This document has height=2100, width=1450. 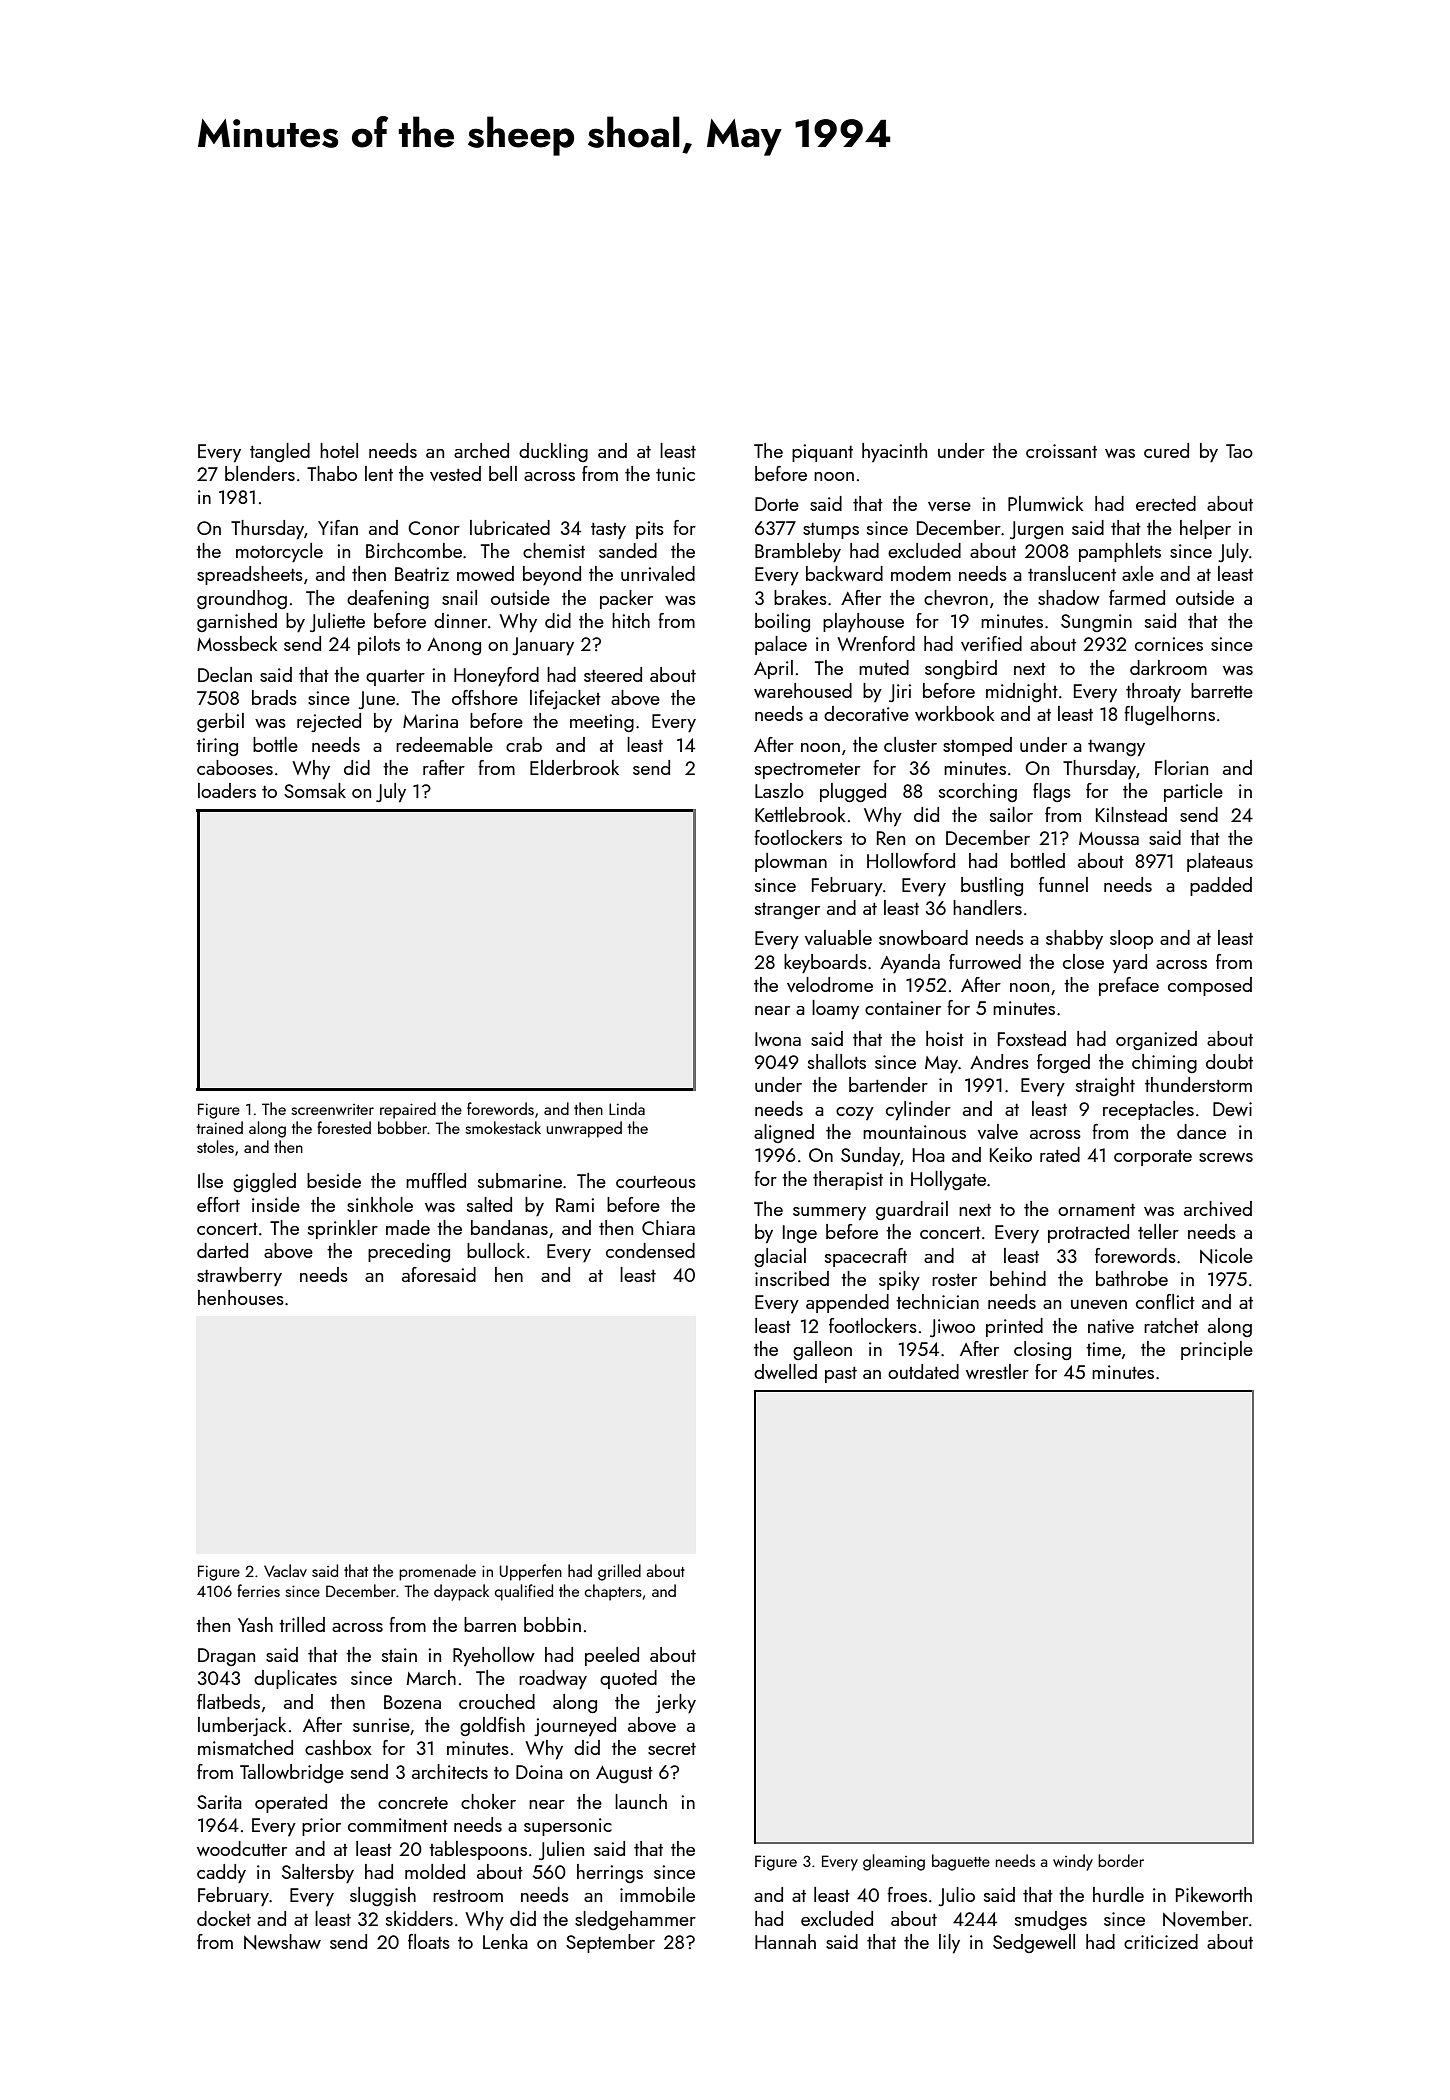 I want to click on past, so click(x=841, y=1375).
